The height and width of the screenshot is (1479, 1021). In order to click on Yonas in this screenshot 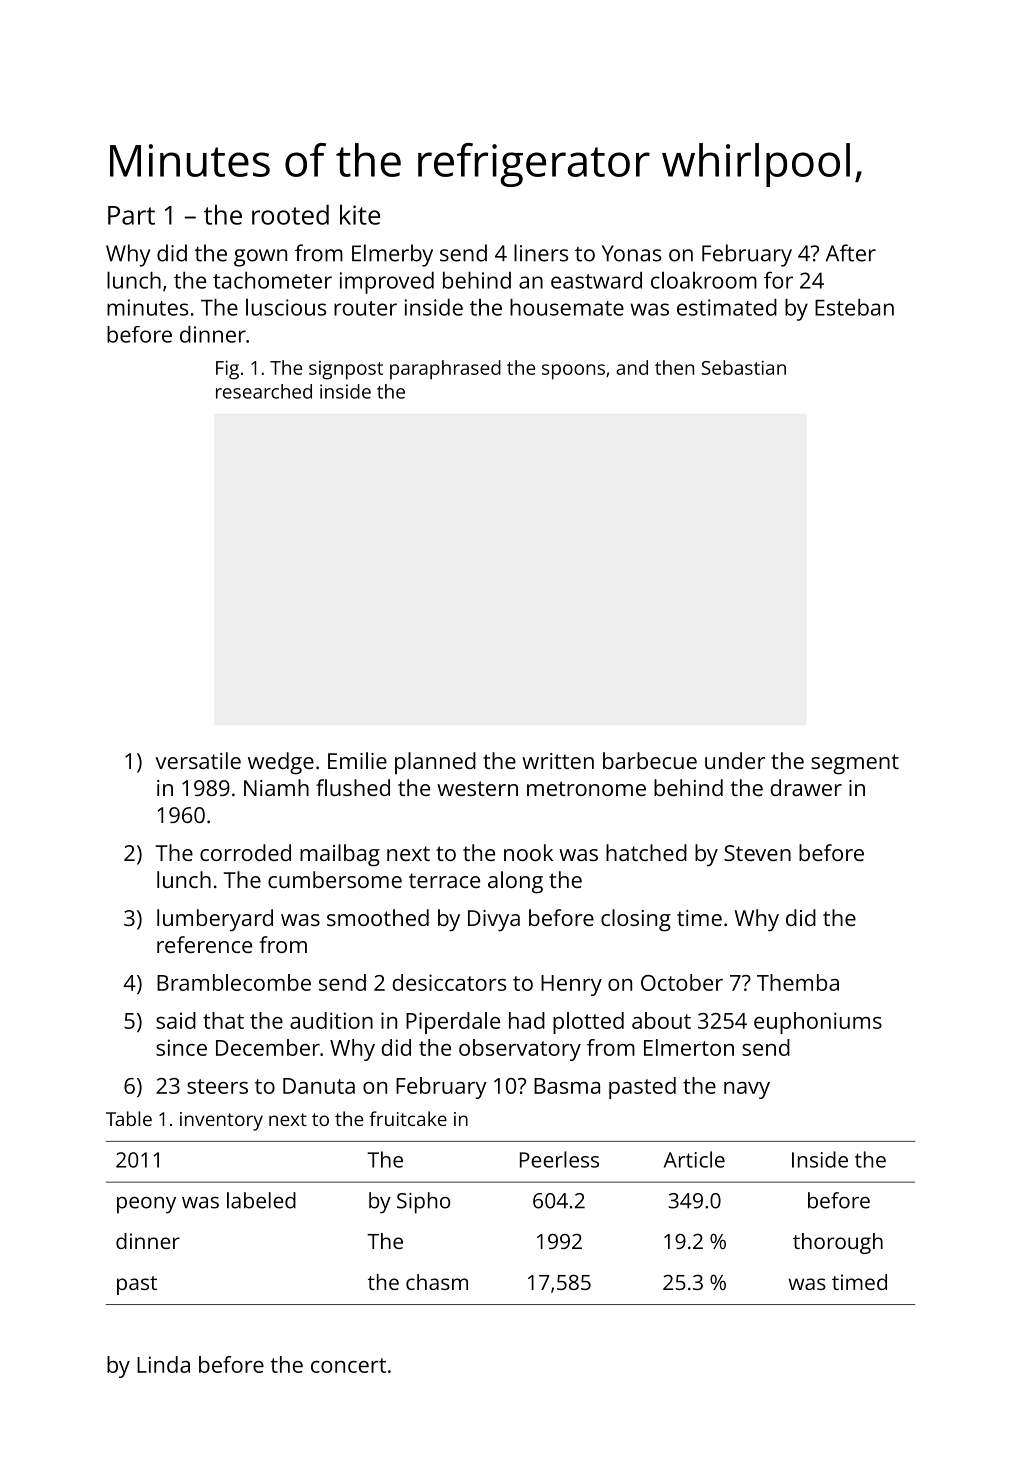, I will do `click(631, 253)`.
